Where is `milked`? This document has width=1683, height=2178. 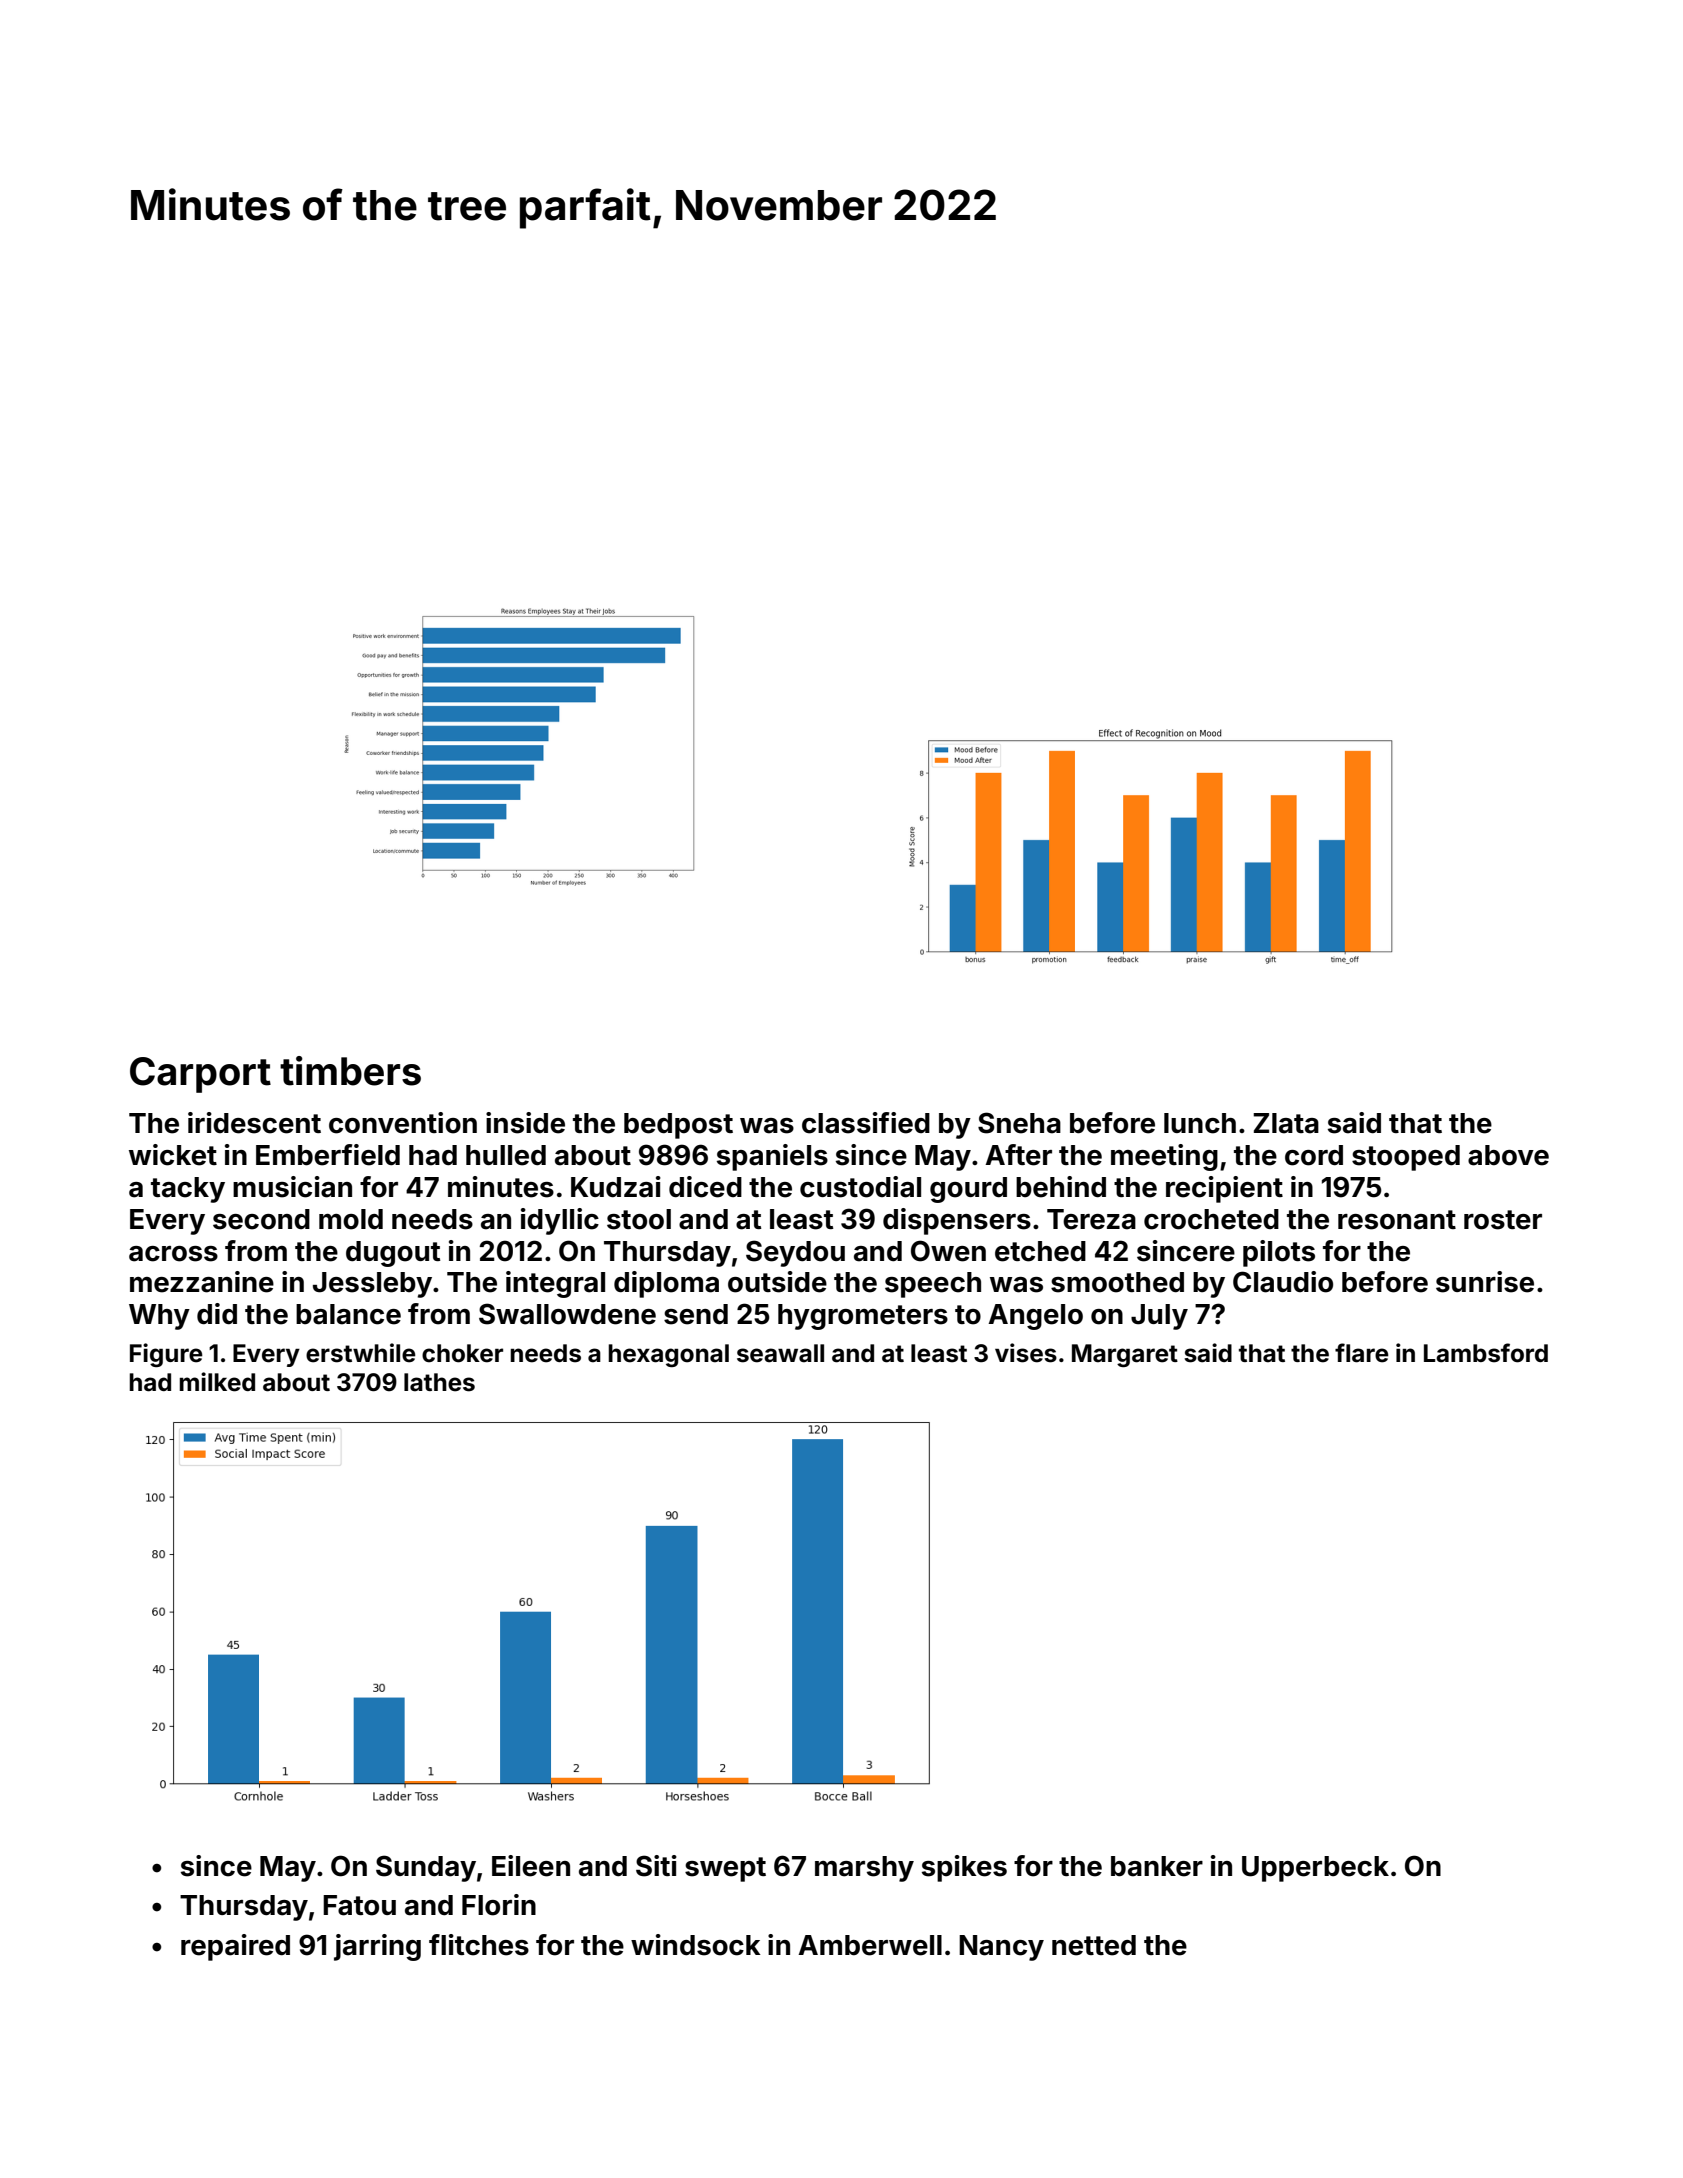
milked is located at coordinates (217, 1382).
